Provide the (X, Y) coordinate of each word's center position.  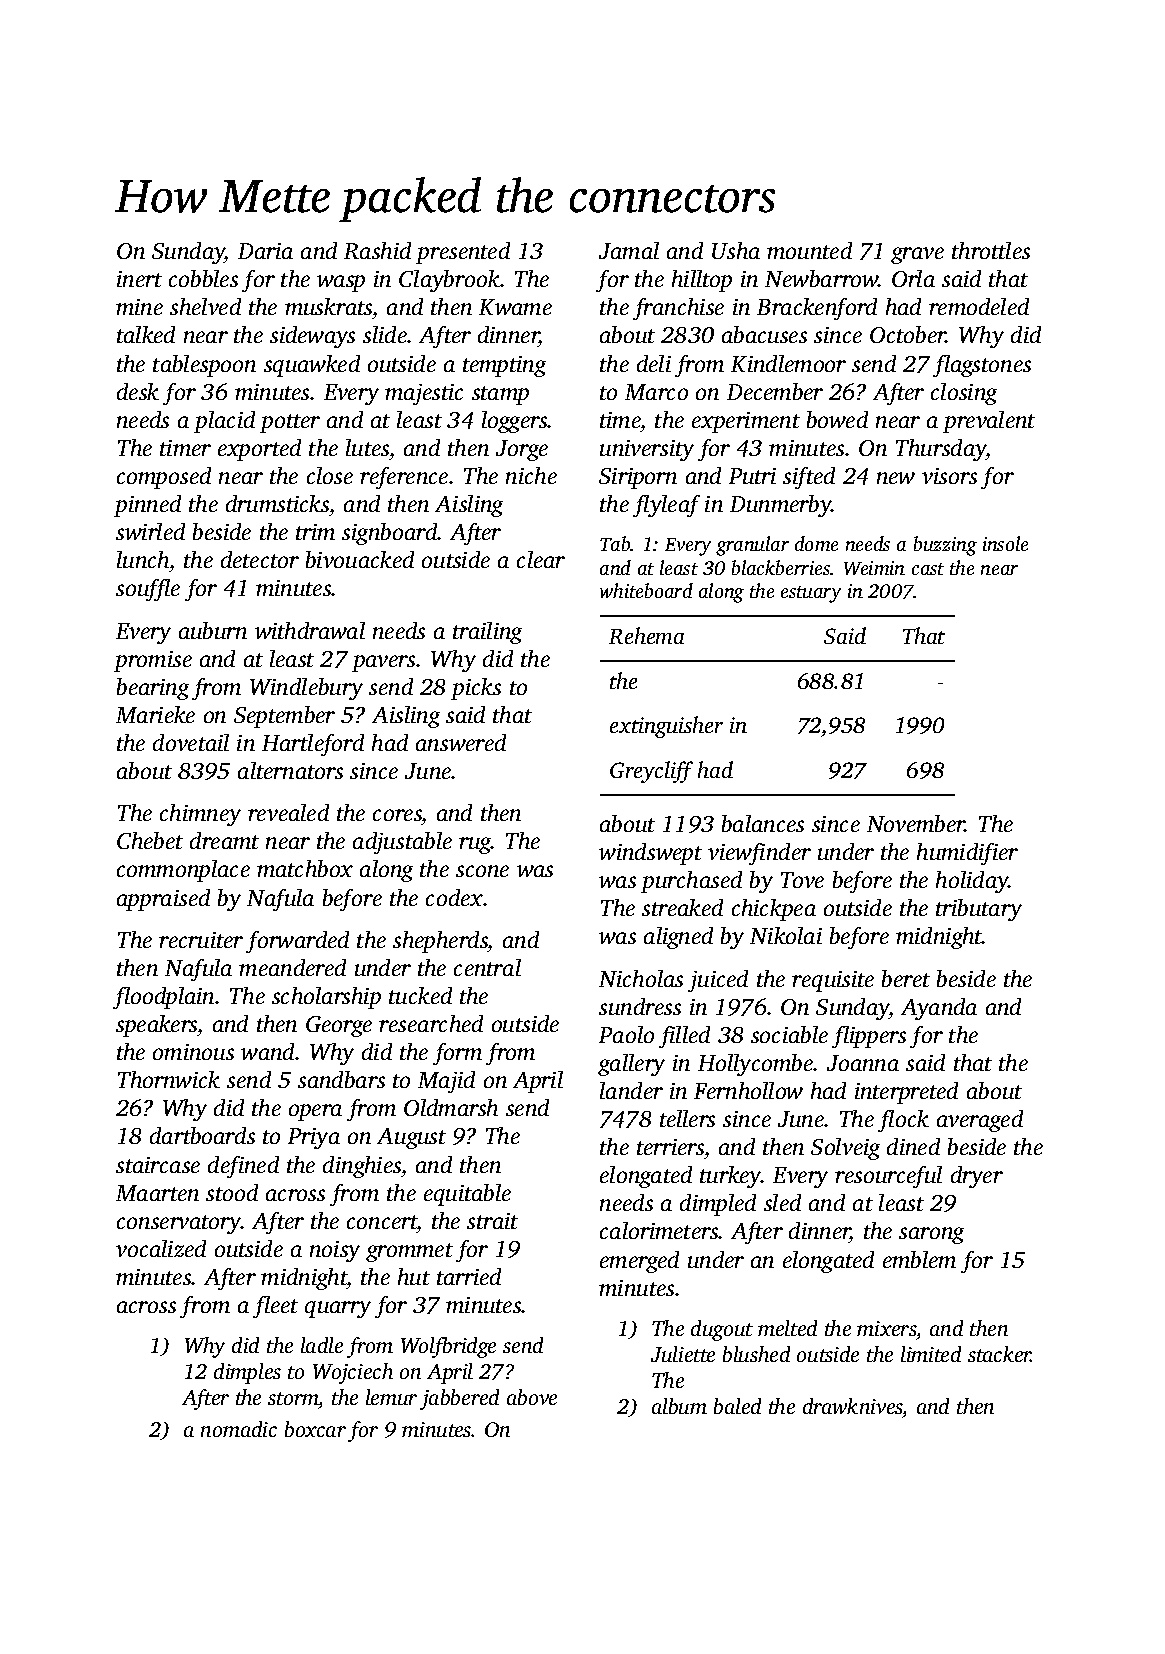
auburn (213, 630)
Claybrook (449, 281)
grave (917, 255)
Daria (265, 251)
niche (531, 475)
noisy (335, 1251)
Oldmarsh (451, 1107)
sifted (809, 478)
